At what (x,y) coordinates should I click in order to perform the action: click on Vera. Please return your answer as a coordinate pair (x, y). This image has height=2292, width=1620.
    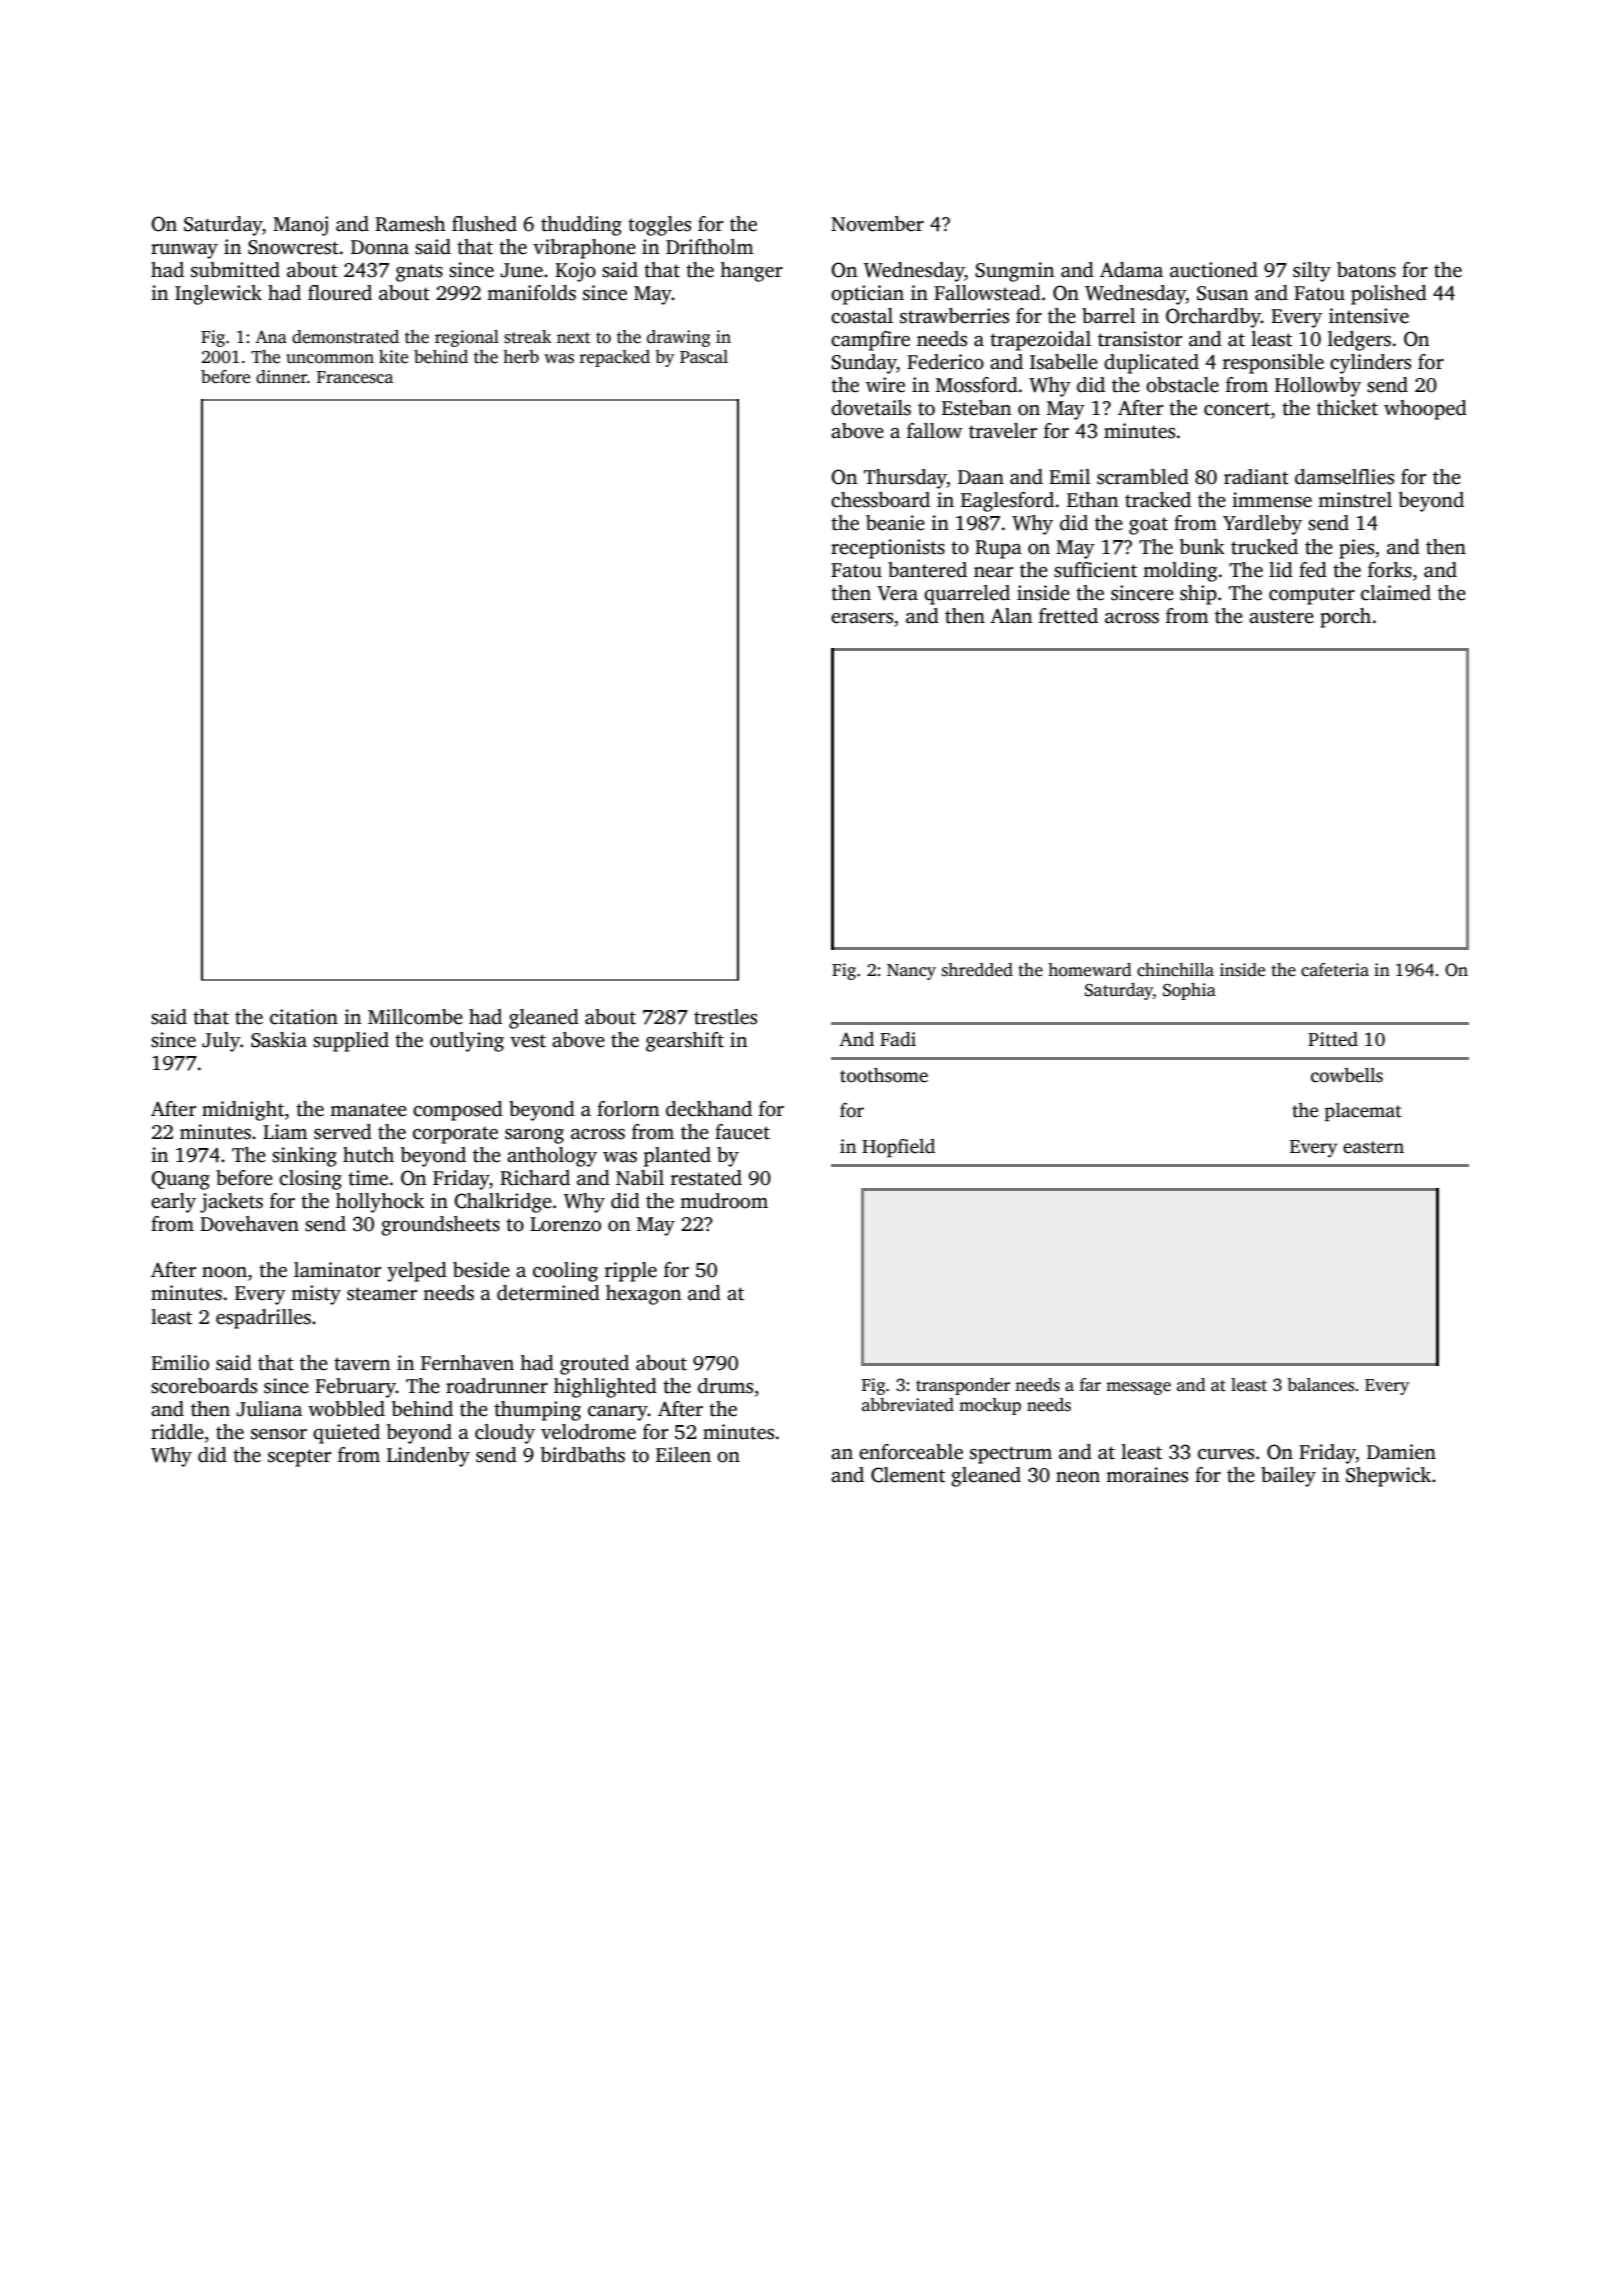
    Looking at the image, I should click on (897, 593).
